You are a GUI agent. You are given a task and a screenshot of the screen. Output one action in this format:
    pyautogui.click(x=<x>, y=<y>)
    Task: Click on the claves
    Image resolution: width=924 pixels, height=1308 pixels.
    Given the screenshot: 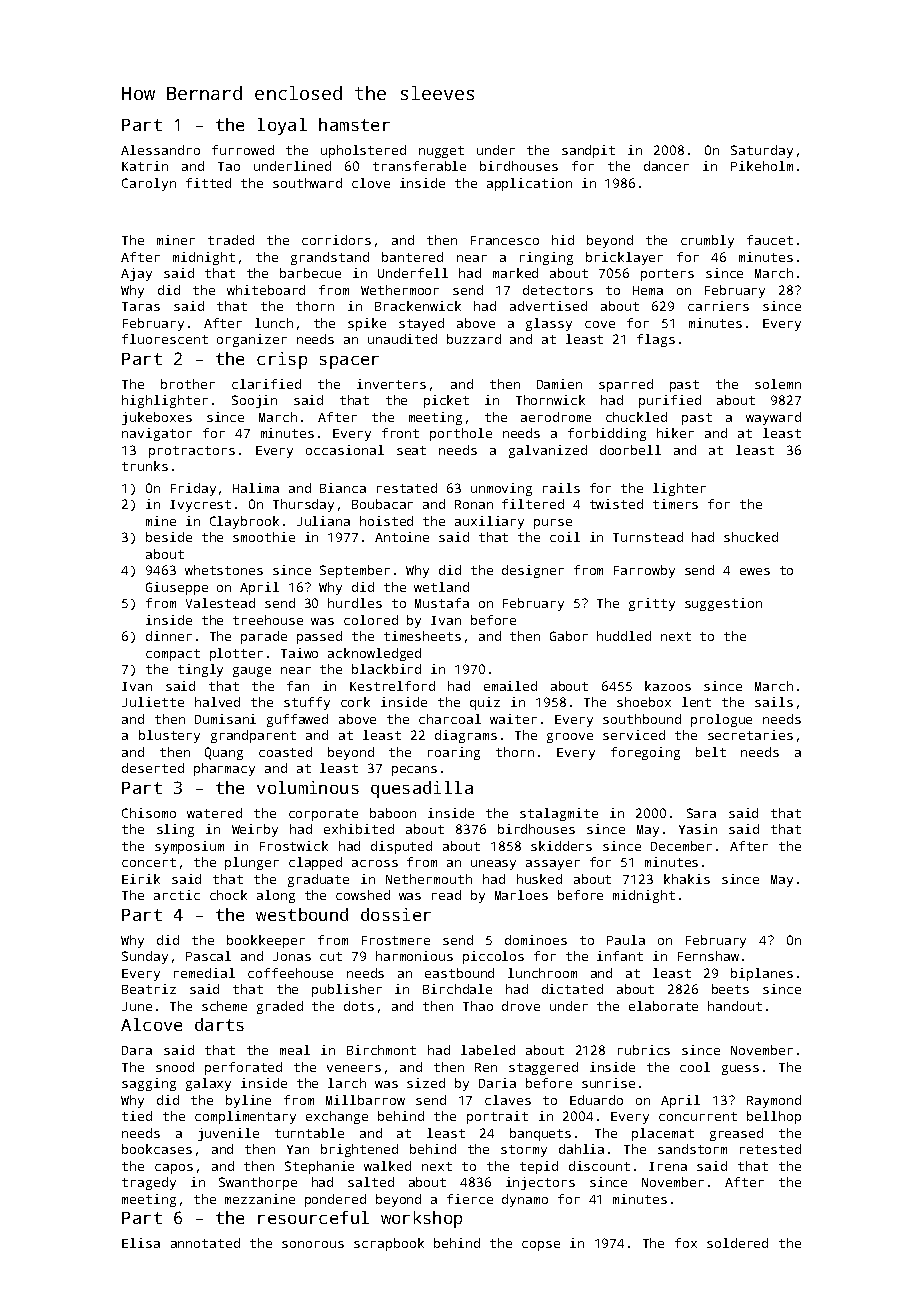 What is the action you would take?
    pyautogui.click(x=508, y=1100)
